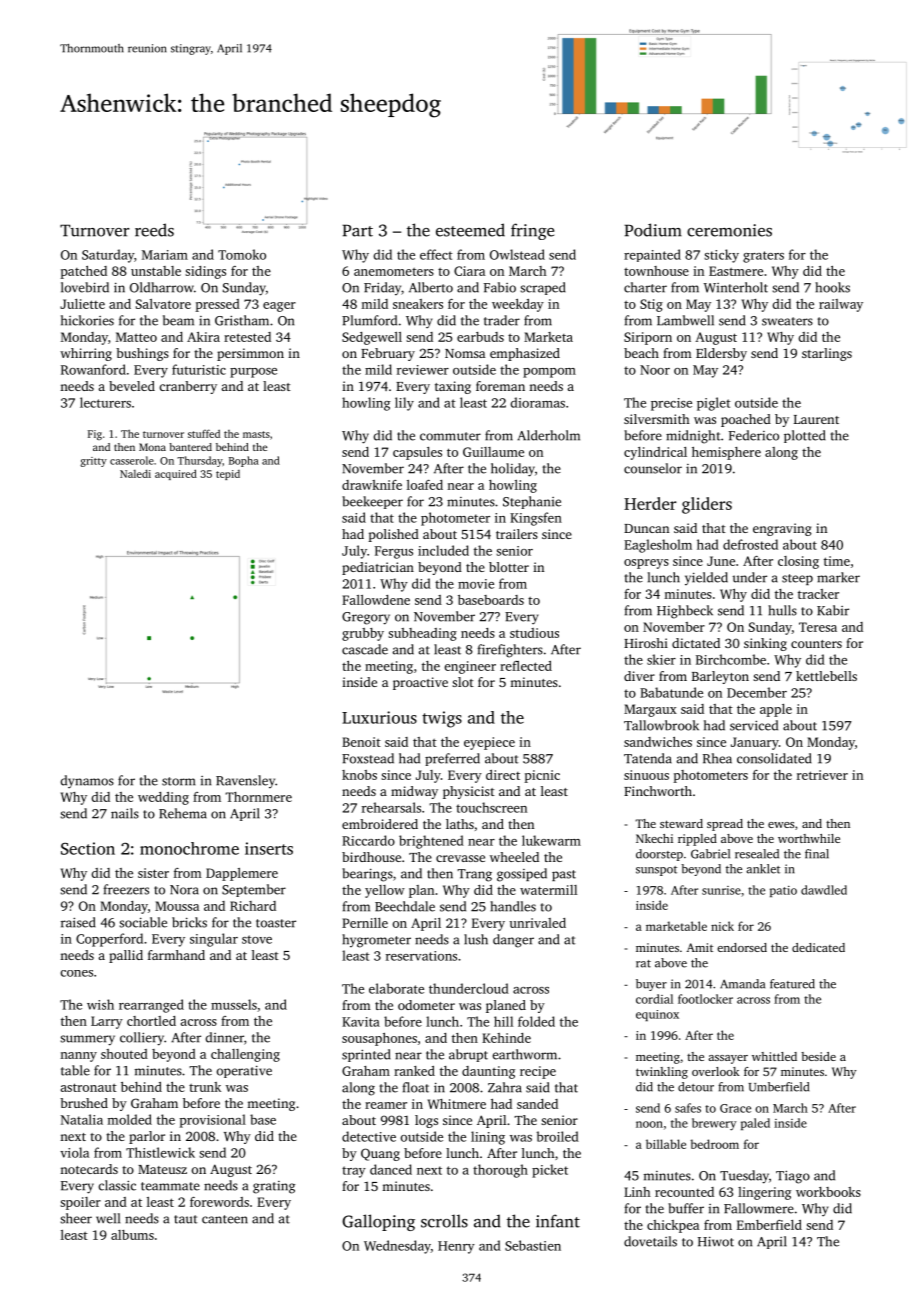 The image size is (924, 1308). I want to click on Thornmere, so click(258, 797).
